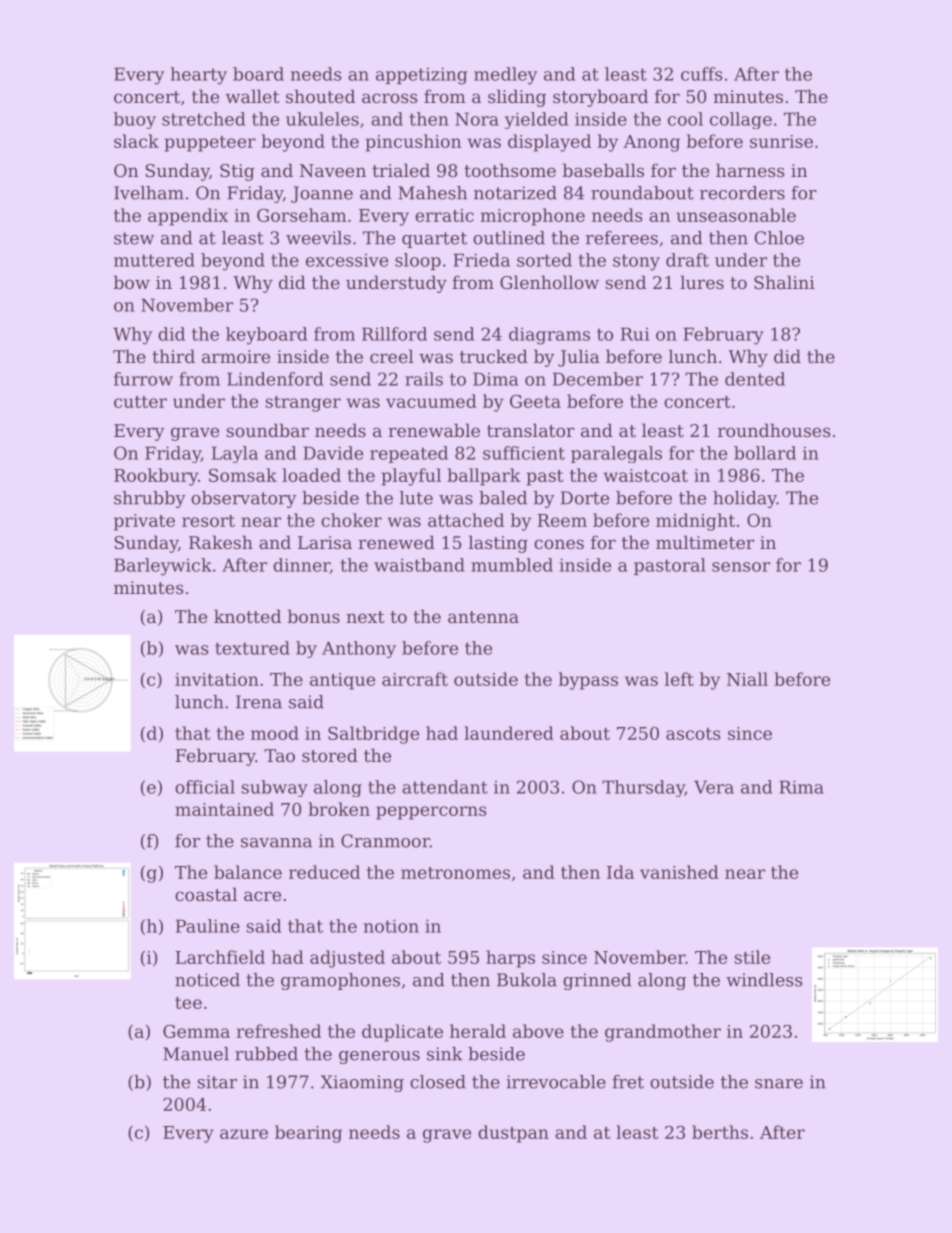 This screenshot has height=1233, width=952. What do you see at coordinates (693, 734) in the screenshot?
I see `ascots` at bounding box center [693, 734].
